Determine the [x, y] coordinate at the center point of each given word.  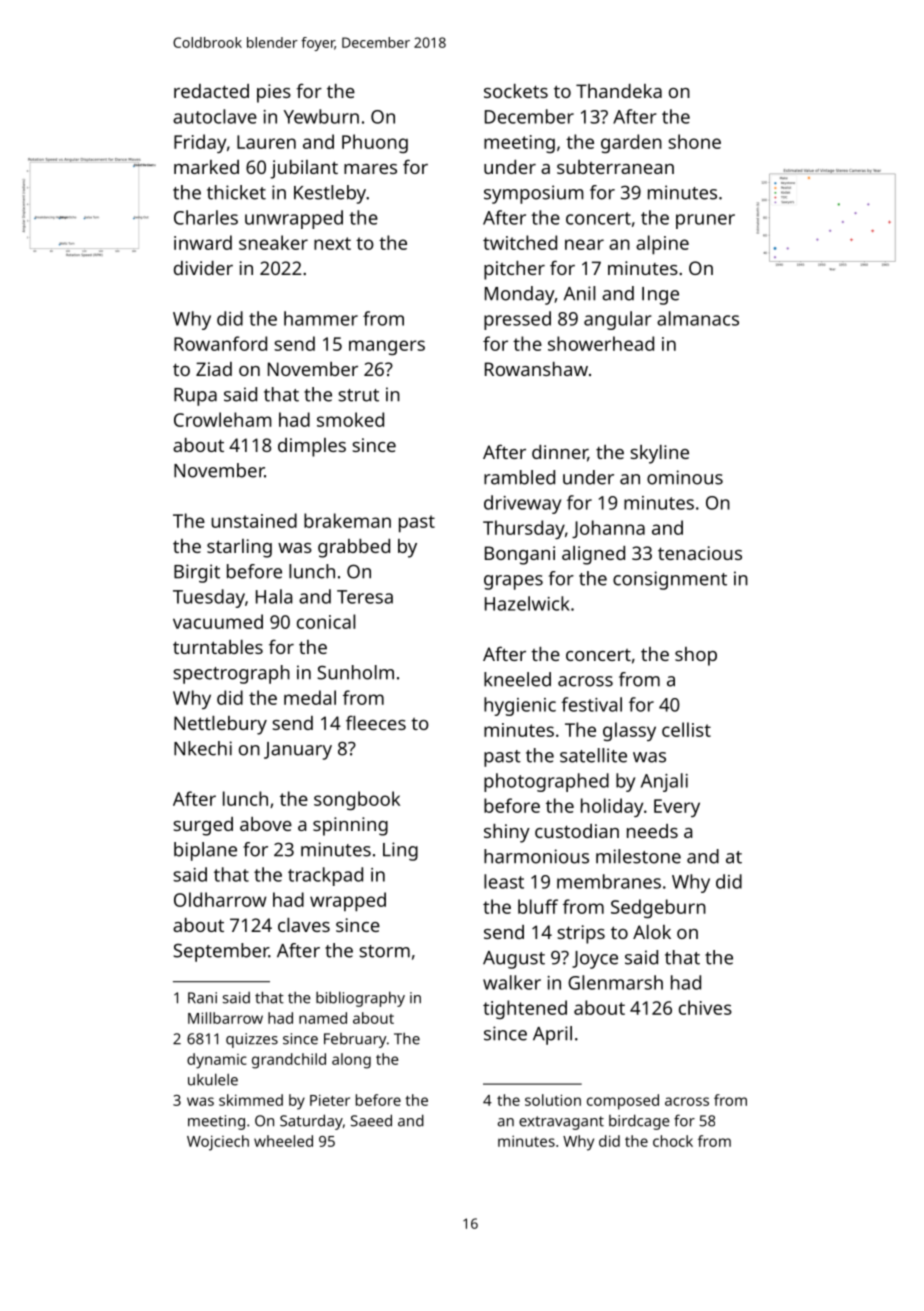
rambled [519, 477]
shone [694, 141]
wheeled [283, 1141]
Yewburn [321, 116]
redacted [211, 91]
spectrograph [231, 674]
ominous [685, 477]
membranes [609, 881]
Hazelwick [527, 603]
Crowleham [222, 419]
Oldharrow [220, 899]
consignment [670, 580]
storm [384, 951]
